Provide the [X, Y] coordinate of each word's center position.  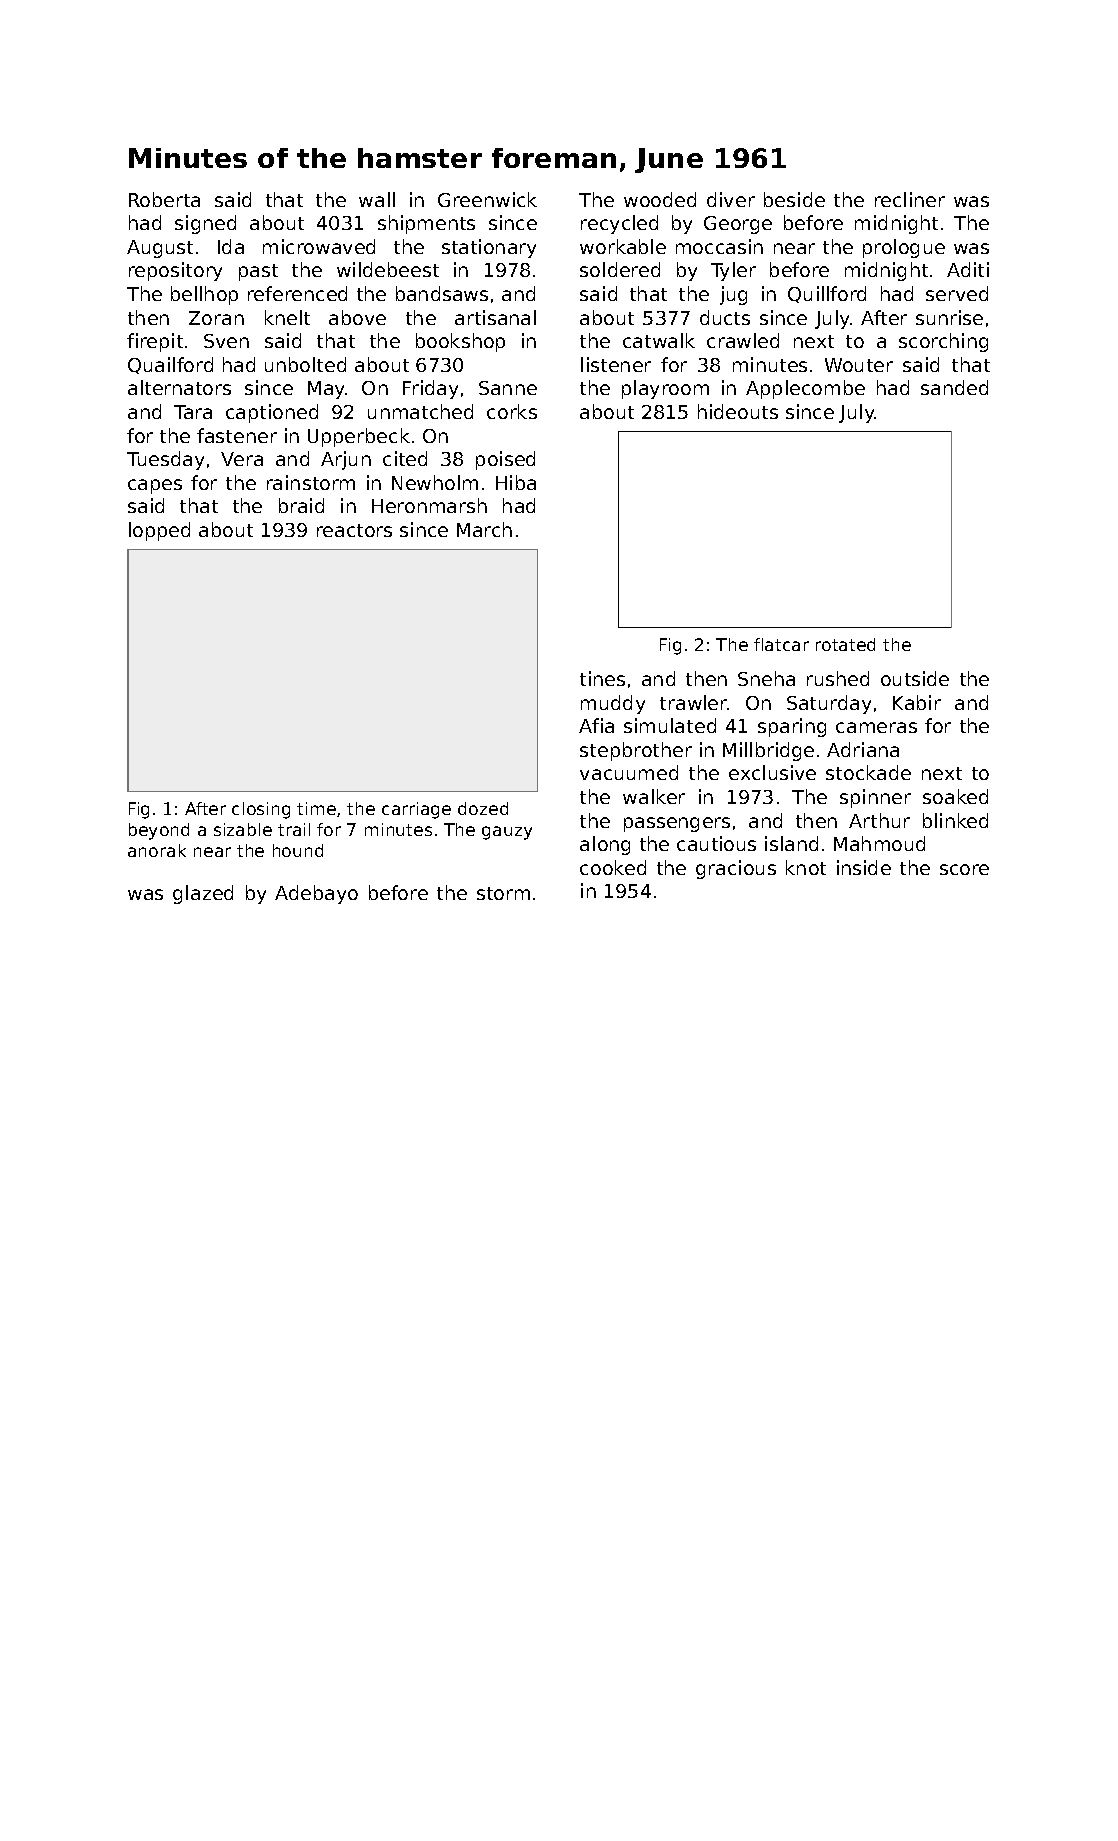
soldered [620, 269]
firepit [155, 342]
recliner [910, 199]
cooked [613, 867]
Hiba [516, 482]
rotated [845, 644]
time [316, 808]
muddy [613, 704]
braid [301, 505]
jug [733, 295]
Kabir [917, 702]
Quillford [827, 294]
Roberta [164, 199]
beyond [159, 831]
